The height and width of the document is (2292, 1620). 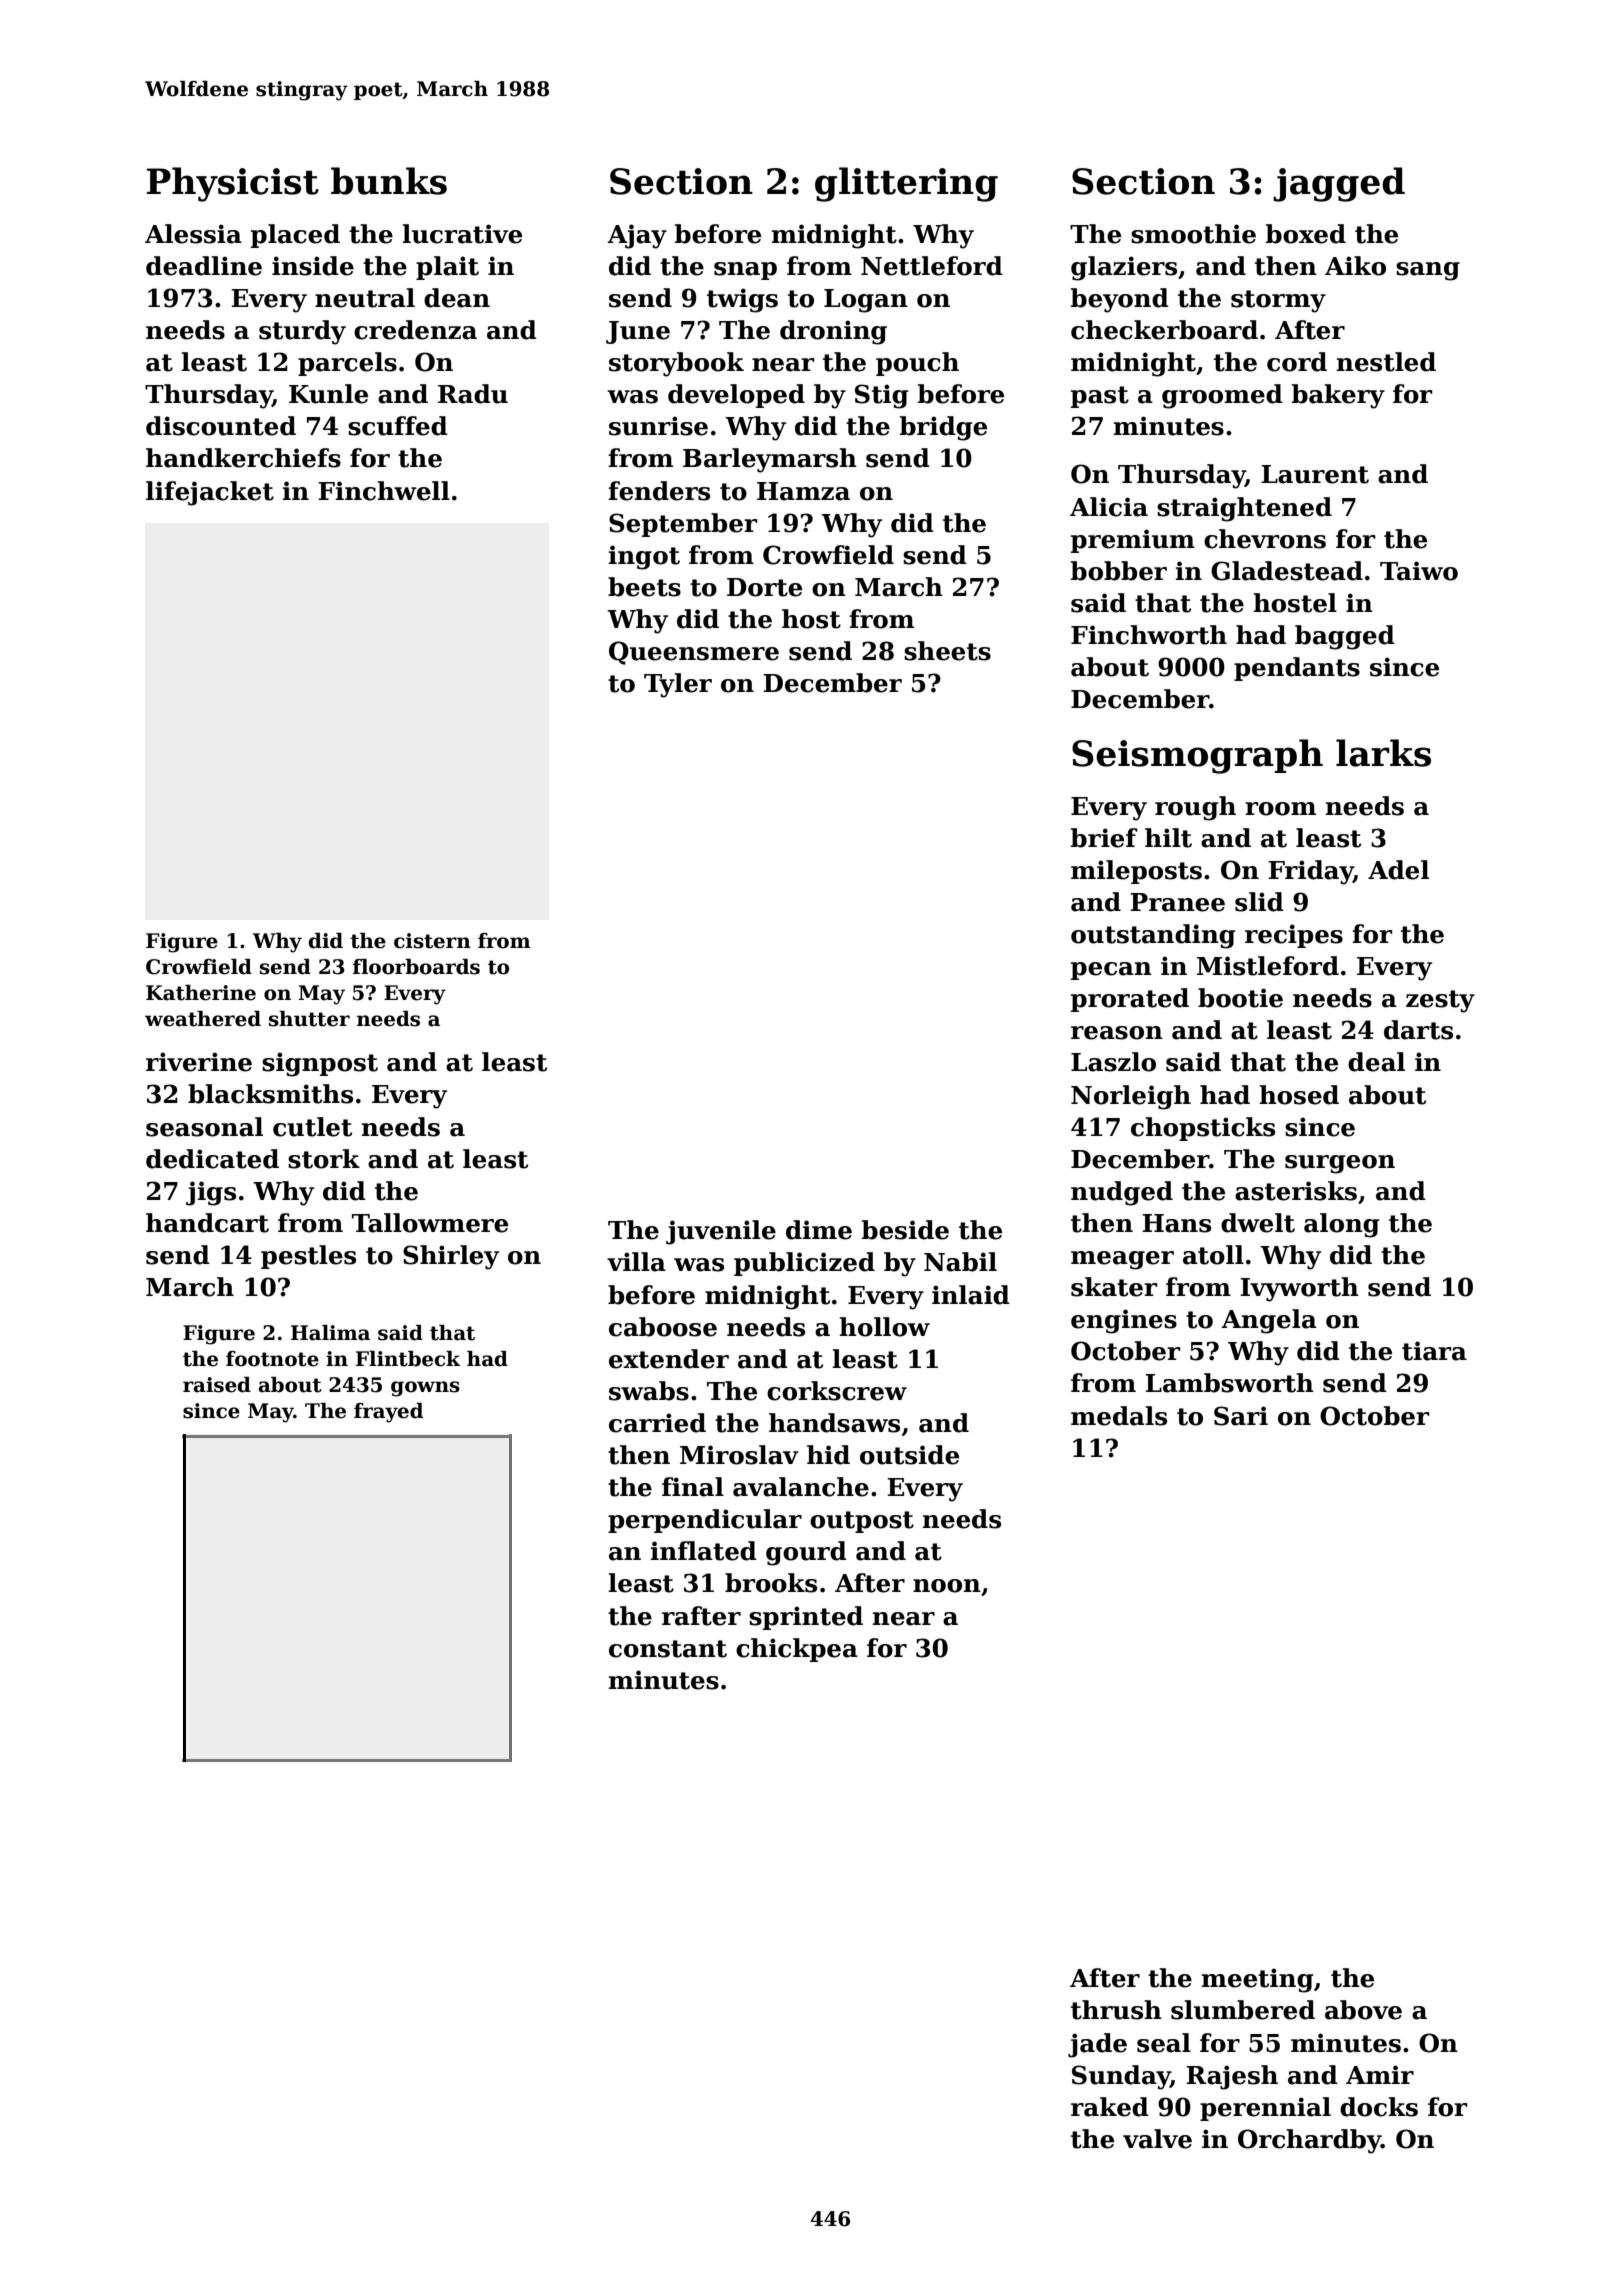 What do you see at coordinates (678, 685) in the document?
I see `Tyler` at bounding box center [678, 685].
